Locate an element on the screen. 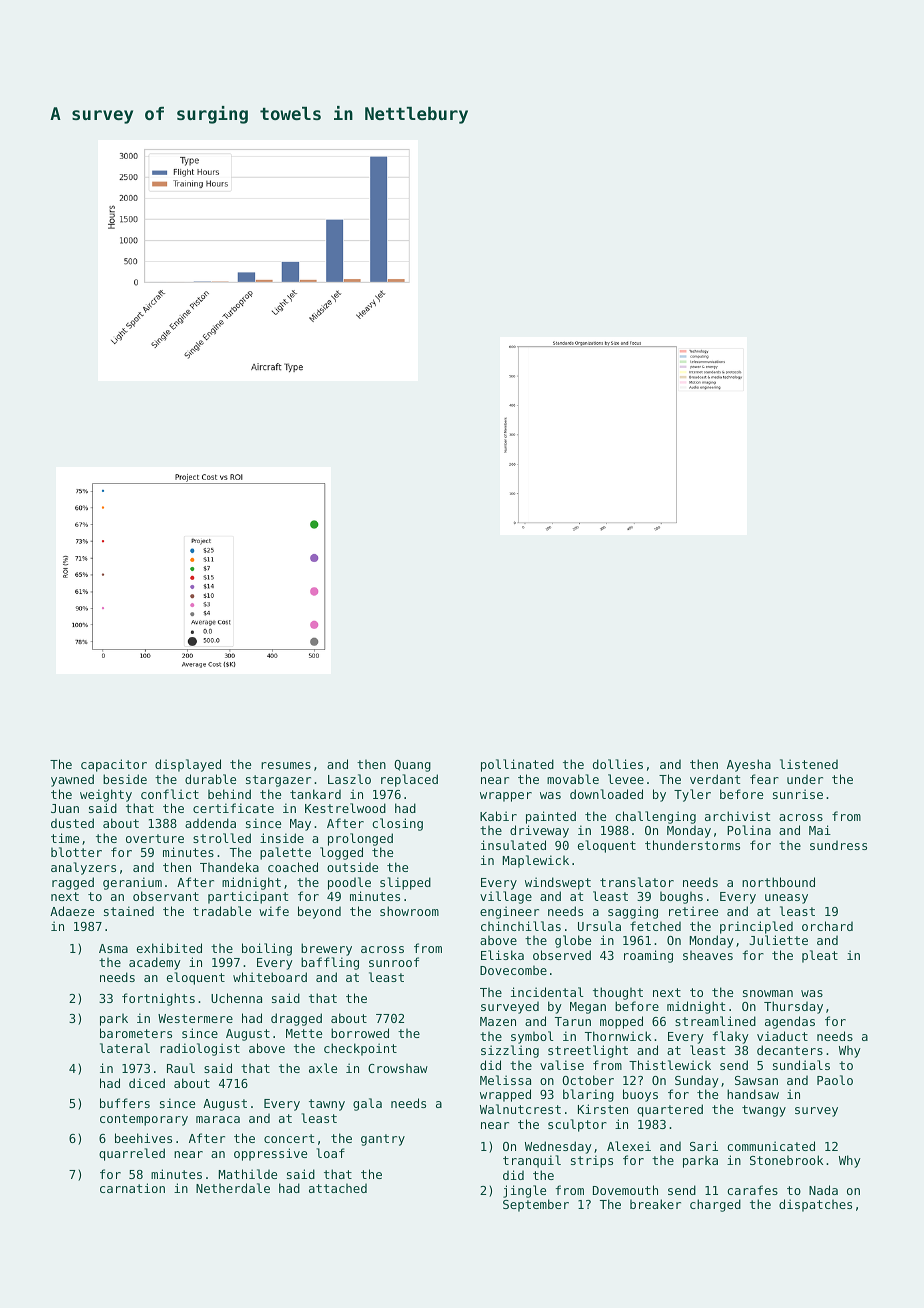  sheaves is located at coordinates (708, 955).
